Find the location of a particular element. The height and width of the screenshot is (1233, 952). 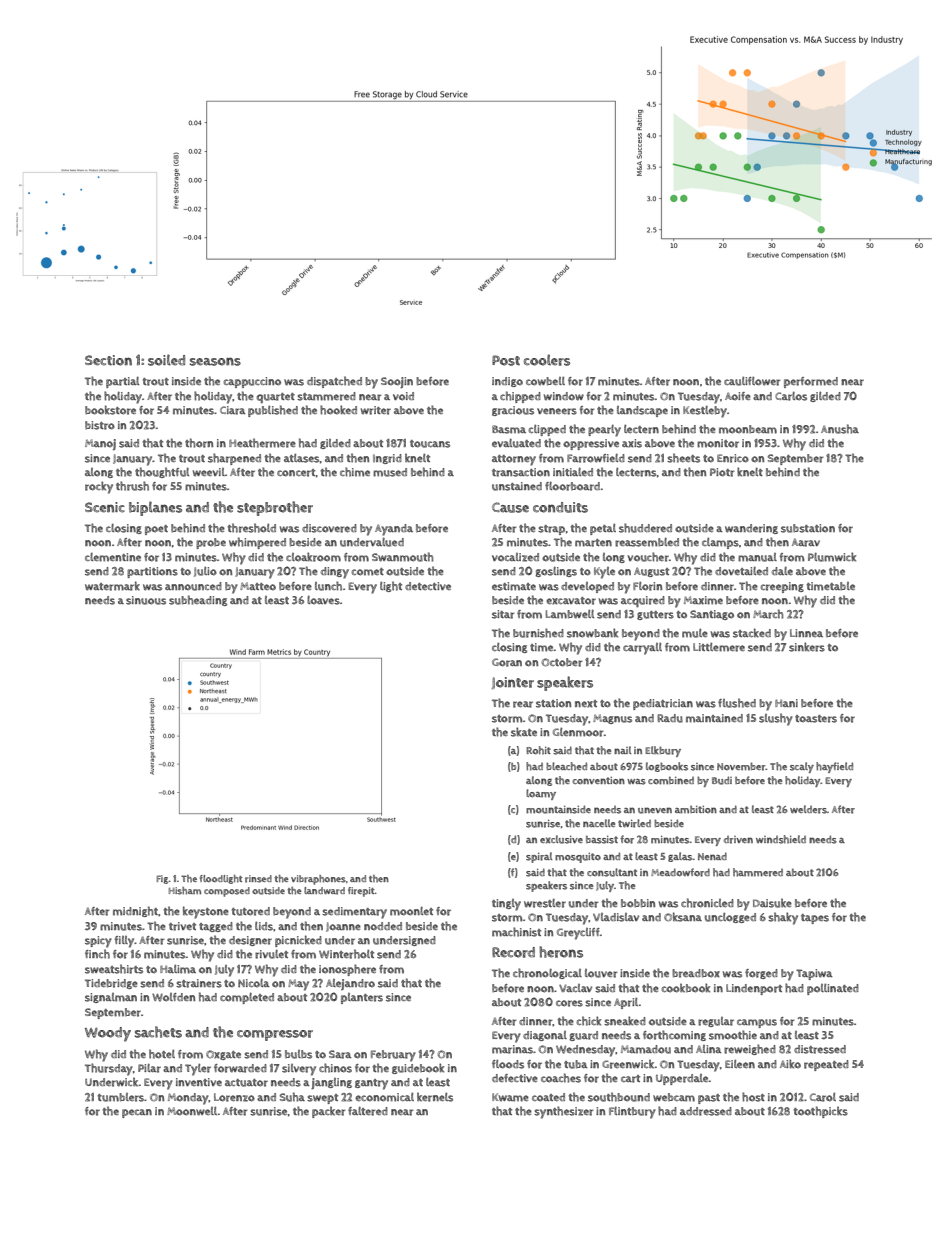

performed is located at coordinates (811, 382).
